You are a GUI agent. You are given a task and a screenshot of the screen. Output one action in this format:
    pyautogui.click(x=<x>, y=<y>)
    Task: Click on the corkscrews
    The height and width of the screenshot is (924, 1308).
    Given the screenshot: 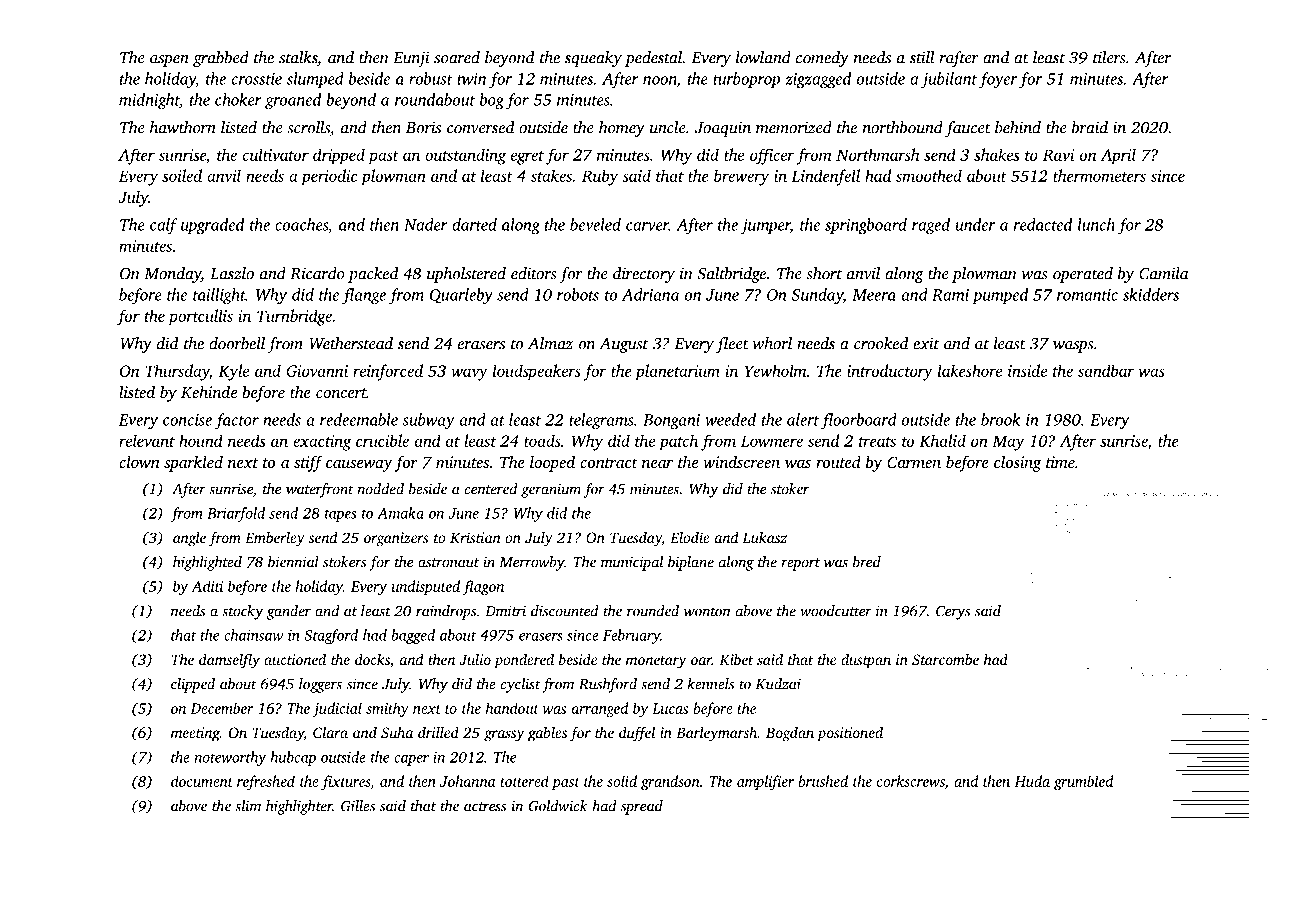 What is the action you would take?
    pyautogui.click(x=911, y=781)
